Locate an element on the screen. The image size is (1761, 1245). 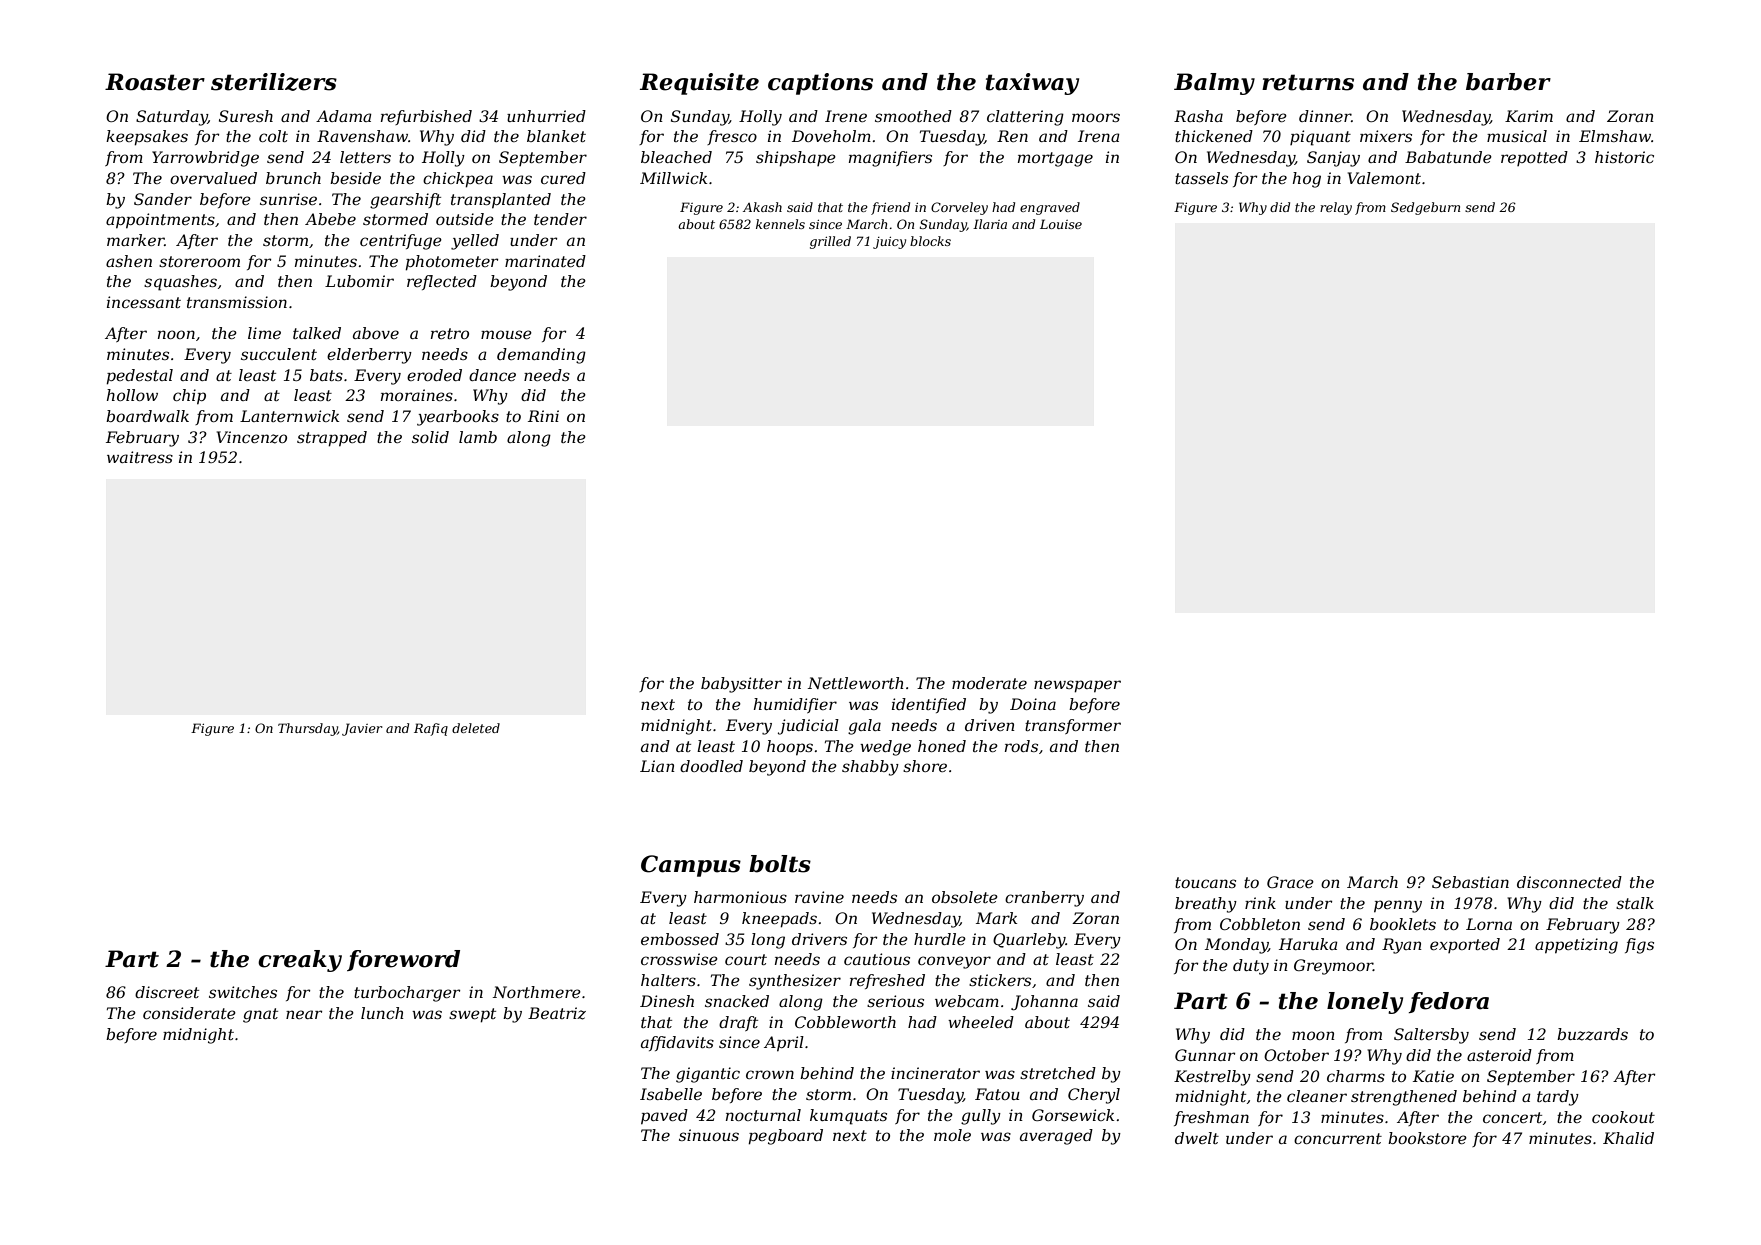
Irene is located at coordinates (846, 116).
